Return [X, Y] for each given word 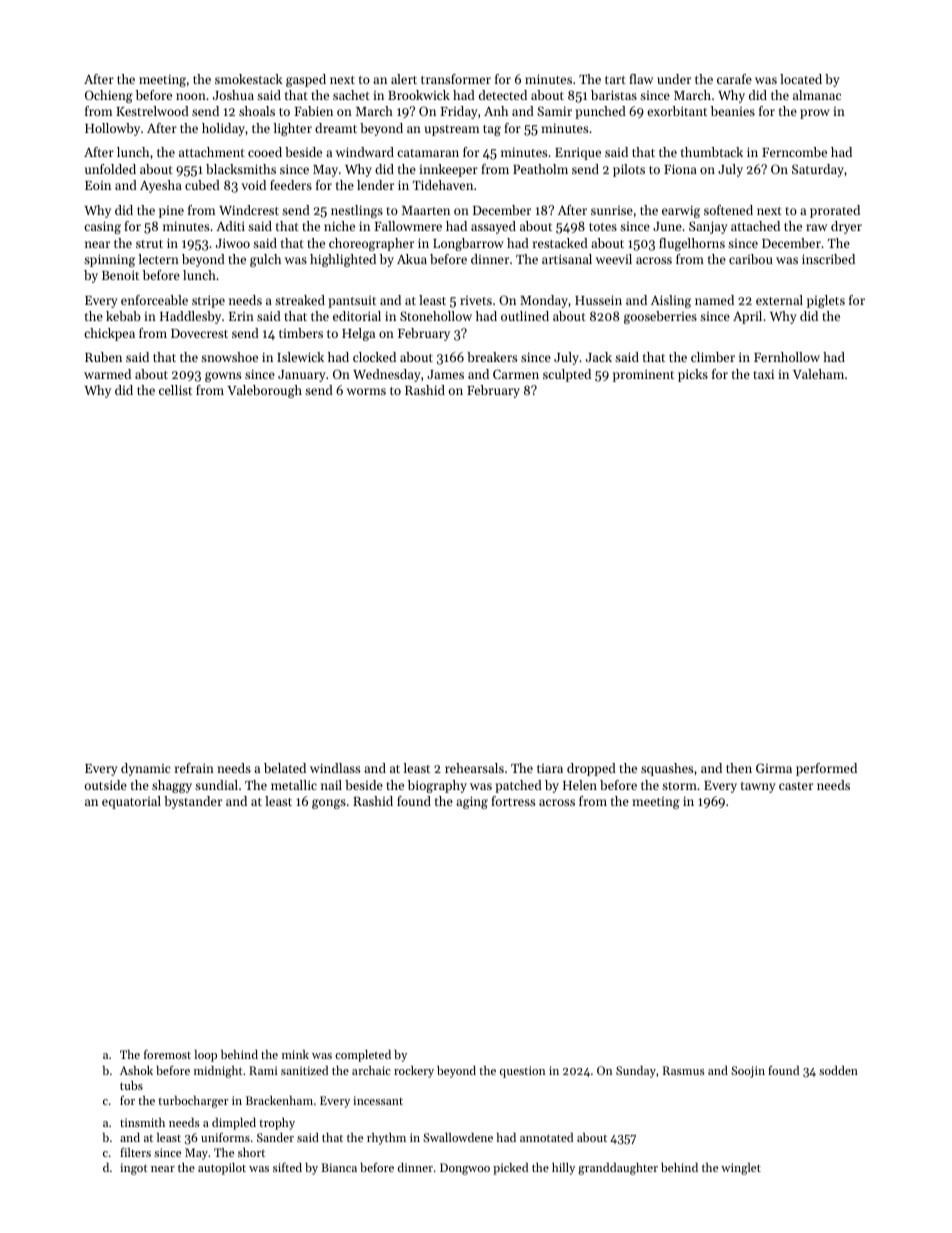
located [801, 79]
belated [285, 768]
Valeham [818, 374]
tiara [550, 768]
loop [206, 1056]
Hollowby [112, 129]
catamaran [428, 153]
